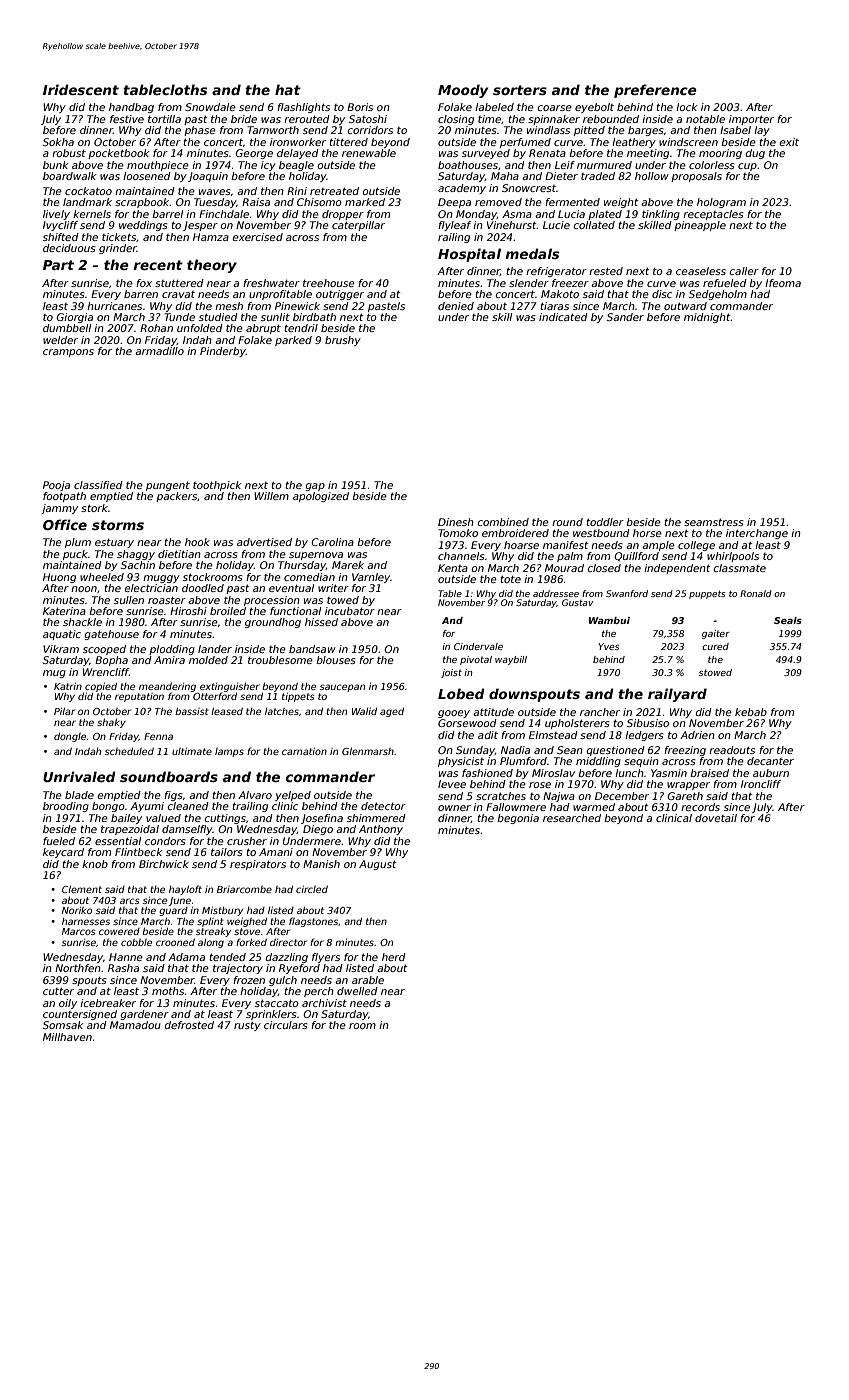 The width and height of the page is (849, 1400). I want to click on Renata, so click(547, 153).
